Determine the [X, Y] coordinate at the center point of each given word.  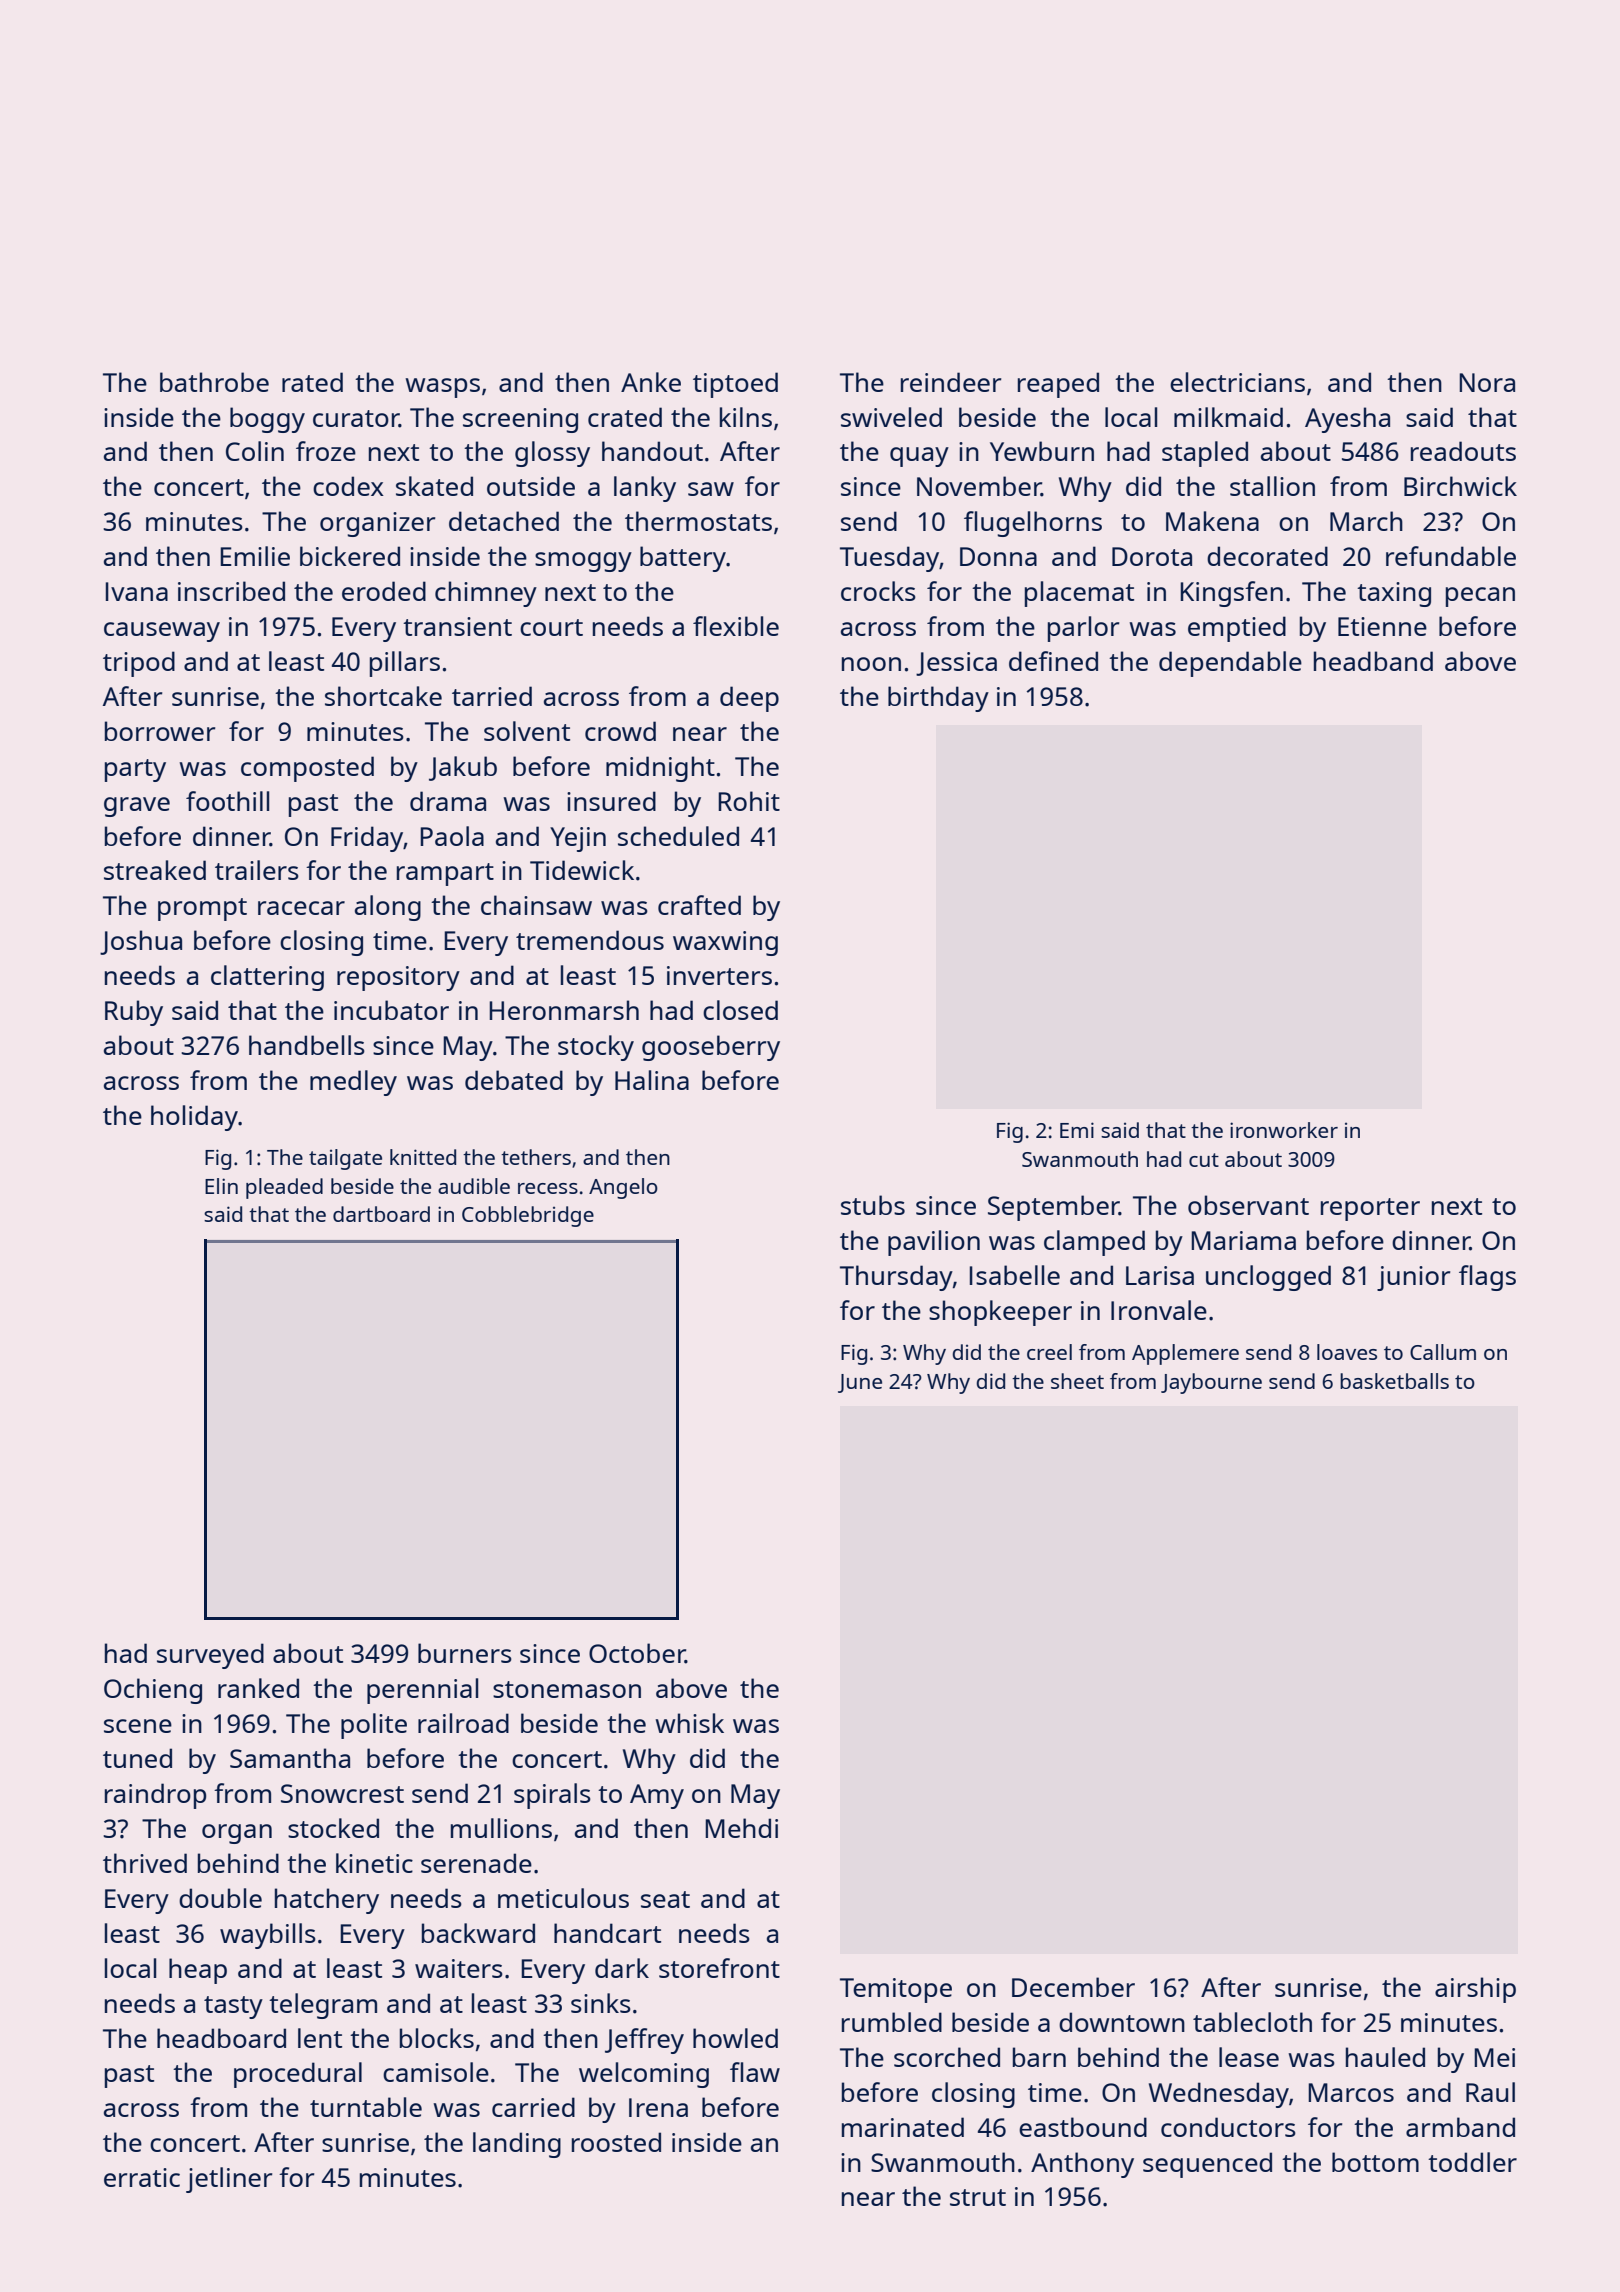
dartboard [381, 1214]
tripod [139, 664]
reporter [1370, 1209]
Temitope [896, 1990]
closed [740, 1010]
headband [1373, 661]
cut [1204, 1160]
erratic [142, 2177]
